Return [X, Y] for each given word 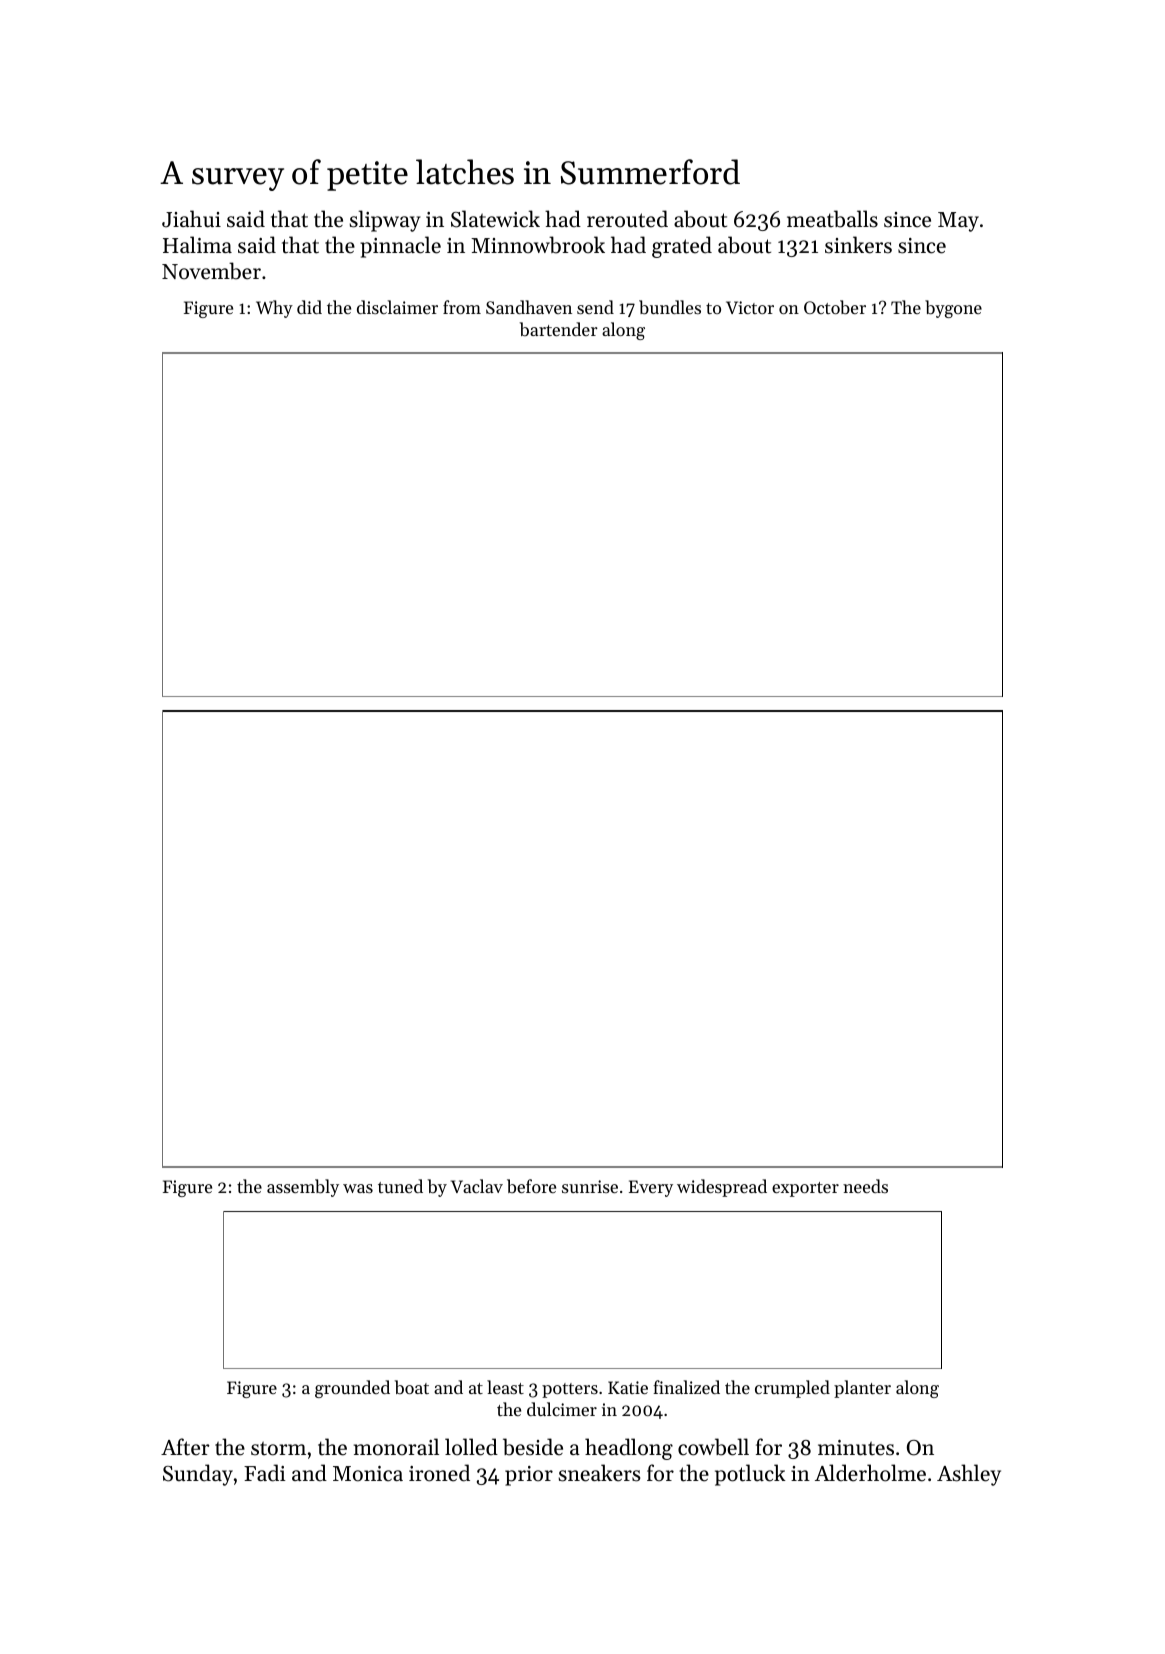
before [531, 1186]
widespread [722, 1188]
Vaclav [477, 1186]
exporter [805, 1189]
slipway [385, 221]
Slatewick [495, 219]
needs [865, 1186]
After [185, 1447]
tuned [400, 1186]
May [958, 222]
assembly [303, 1188]
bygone [953, 309]
